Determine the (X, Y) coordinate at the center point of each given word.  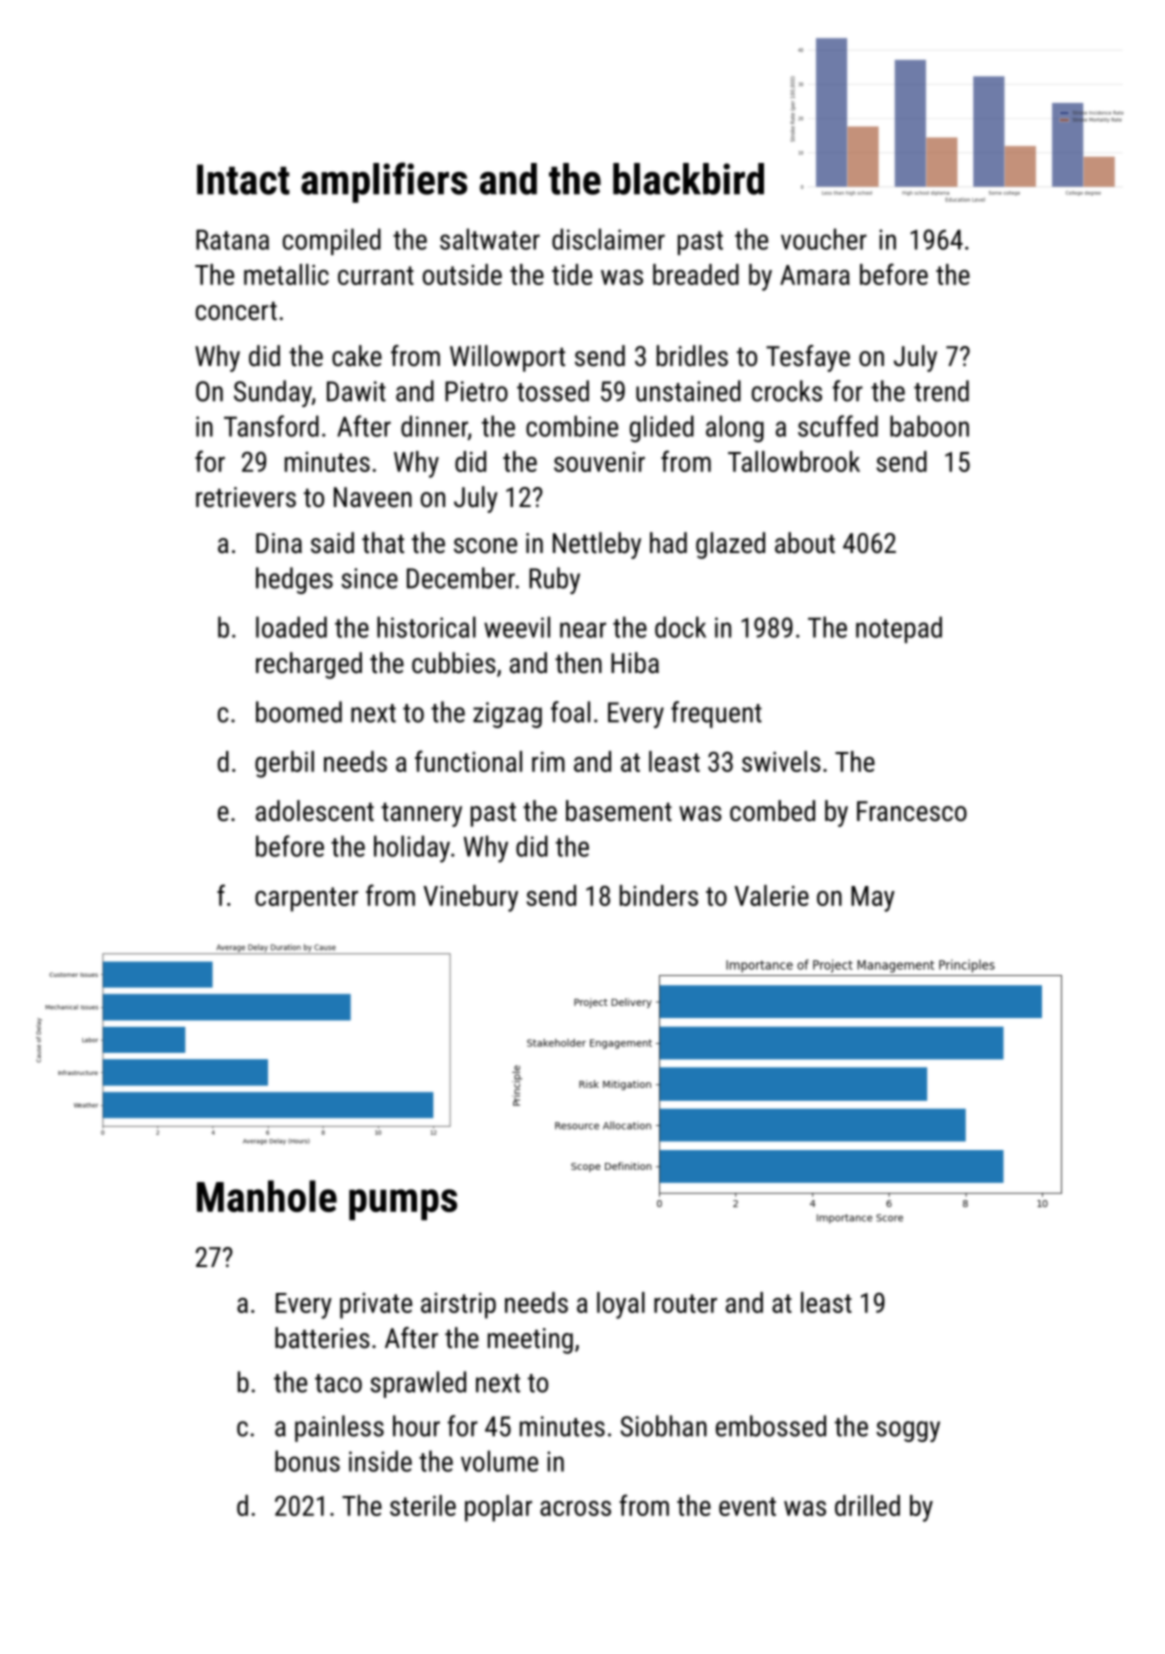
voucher (824, 239)
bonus (307, 1461)
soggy (908, 1431)
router (685, 1303)
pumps (403, 1204)
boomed (299, 712)
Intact (243, 179)
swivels (781, 761)
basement (619, 811)
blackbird (688, 179)
